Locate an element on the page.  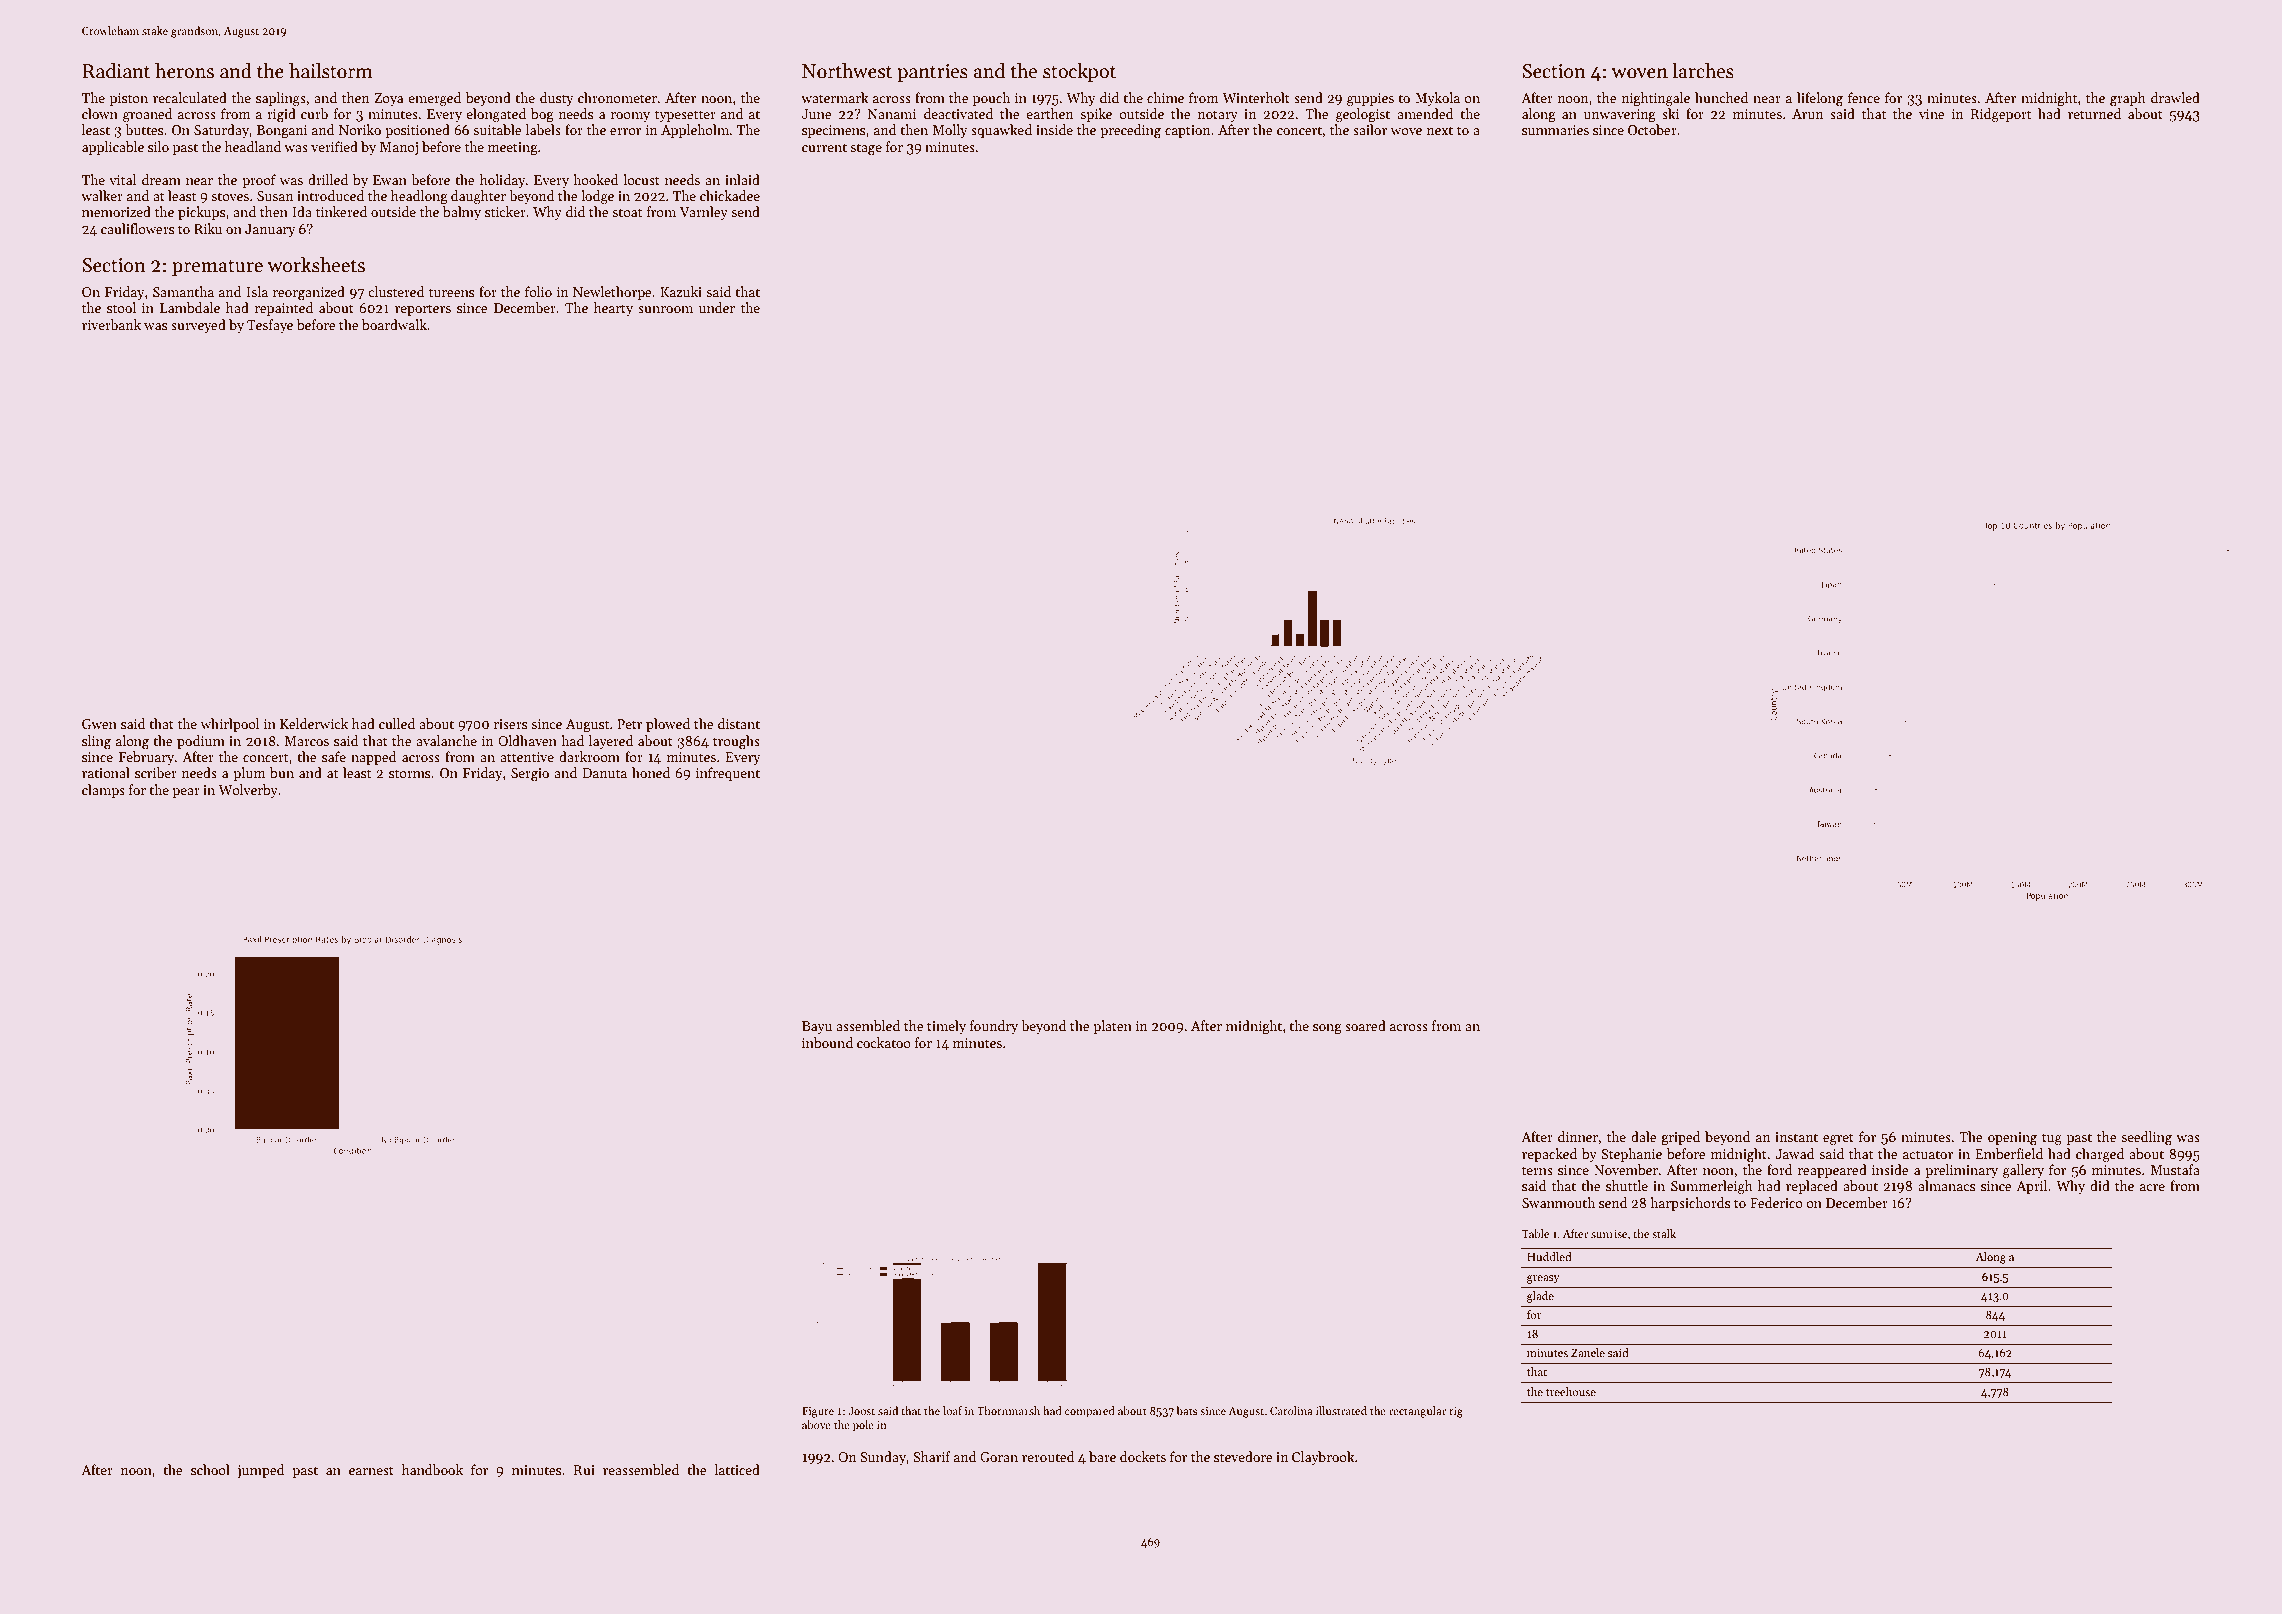
culled is located at coordinates (397, 723).
